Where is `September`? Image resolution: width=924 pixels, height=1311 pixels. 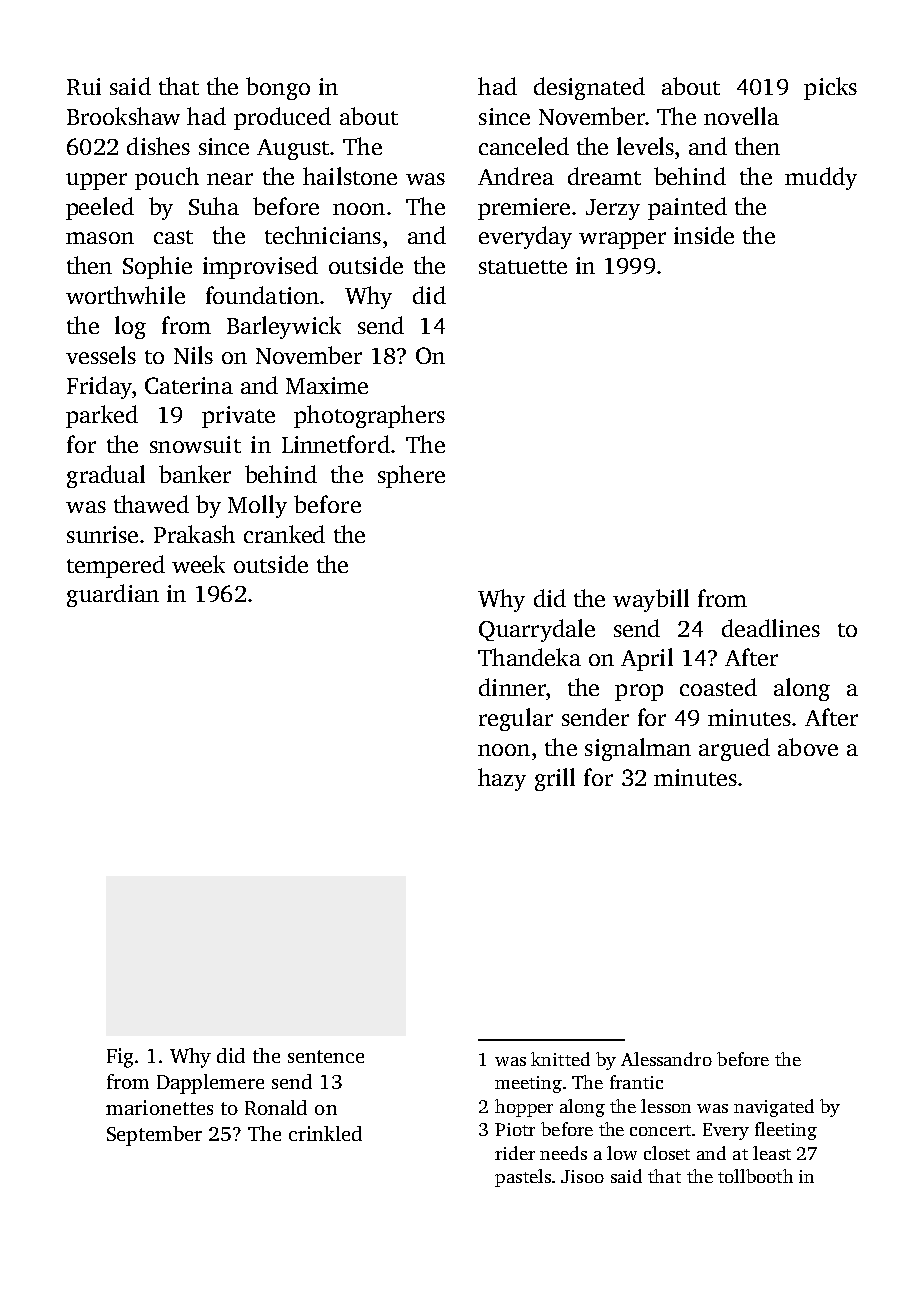
September is located at coordinates (154, 1136).
